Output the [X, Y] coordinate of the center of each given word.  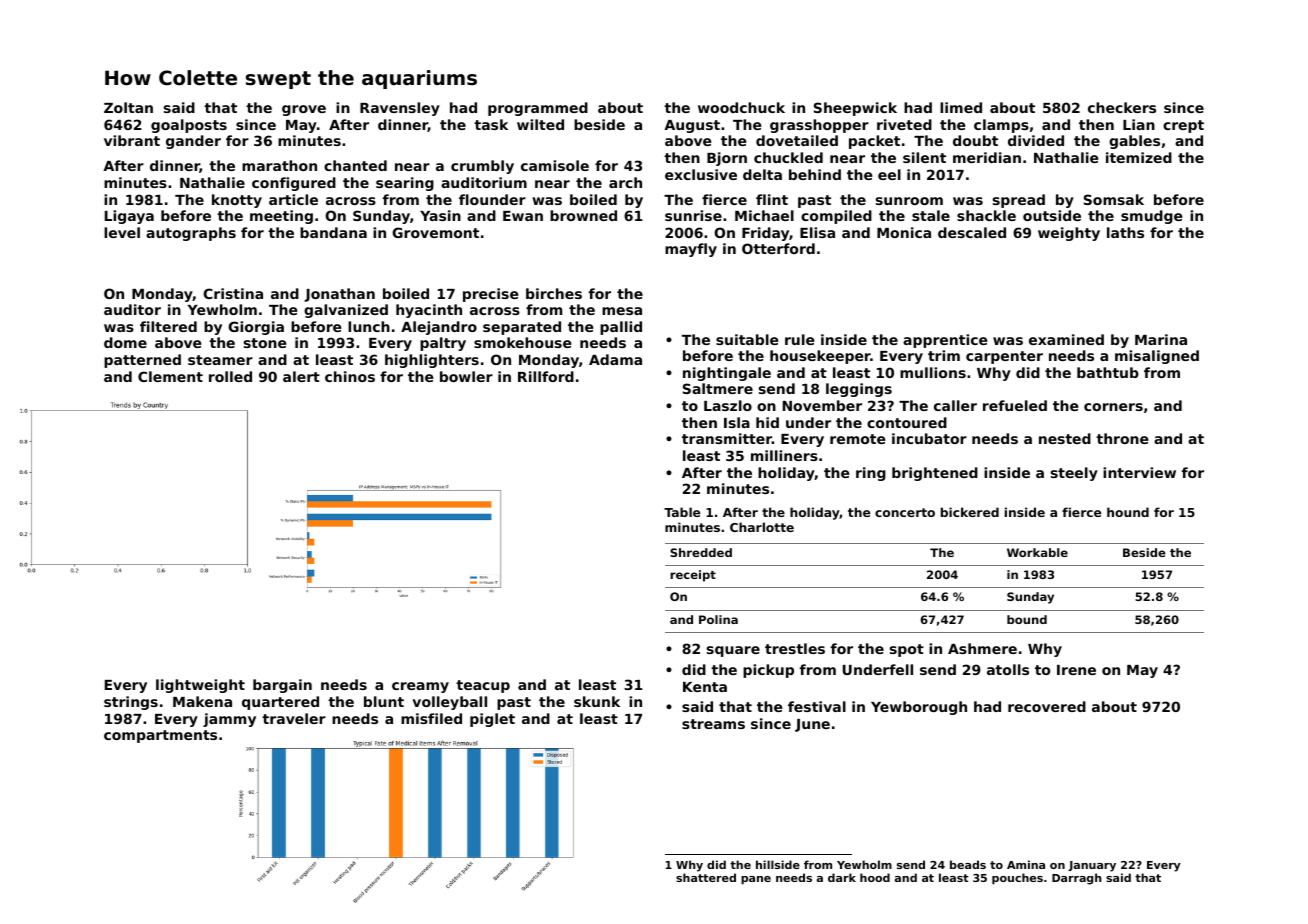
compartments [160, 736]
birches [554, 293]
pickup [768, 671]
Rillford [546, 376]
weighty [1069, 234]
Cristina [233, 293]
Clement [170, 376]
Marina [1161, 339]
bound [1027, 619]
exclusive [701, 174]
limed [961, 107]
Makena [202, 701]
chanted [355, 165]
